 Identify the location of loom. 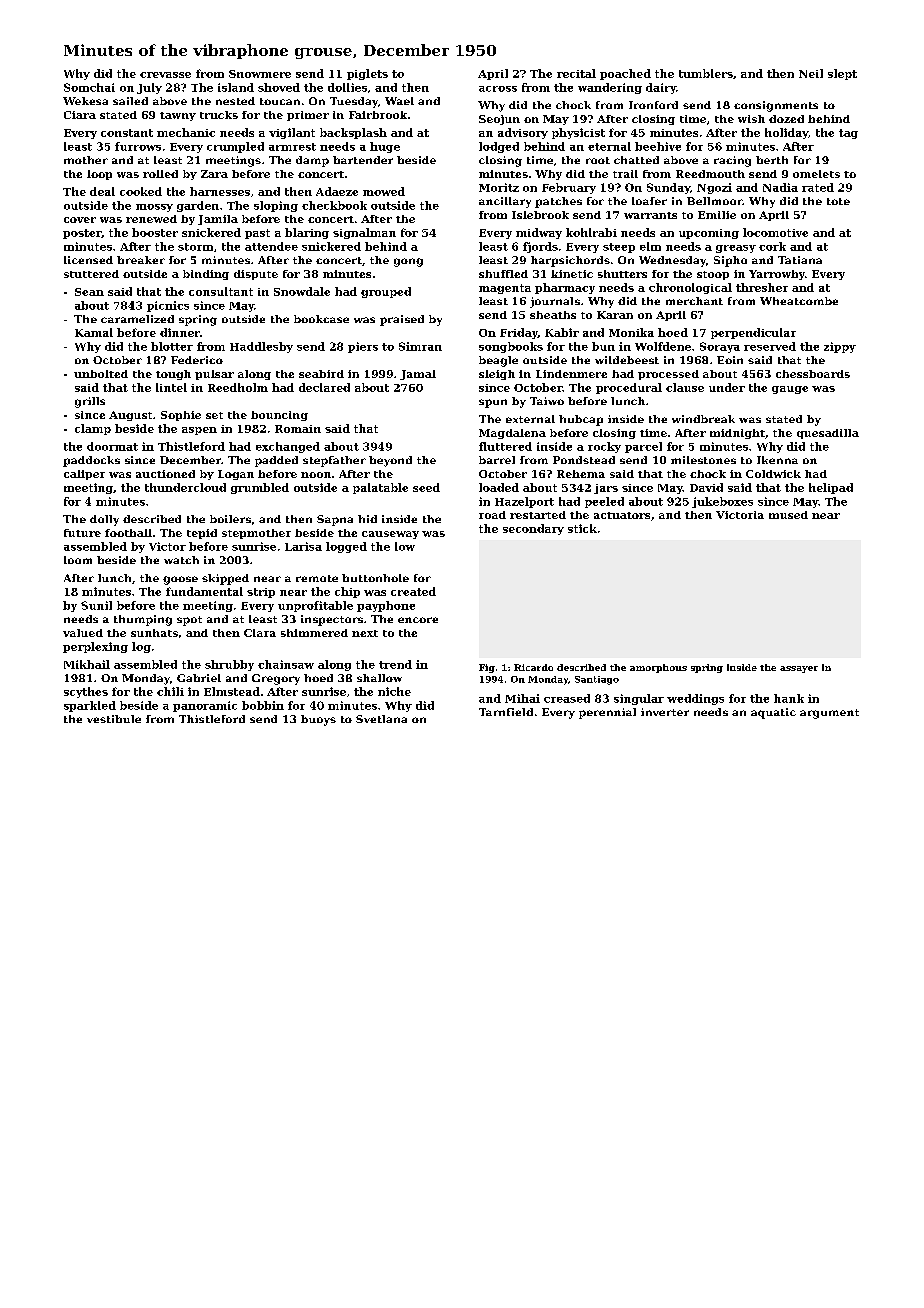
(78, 560).
